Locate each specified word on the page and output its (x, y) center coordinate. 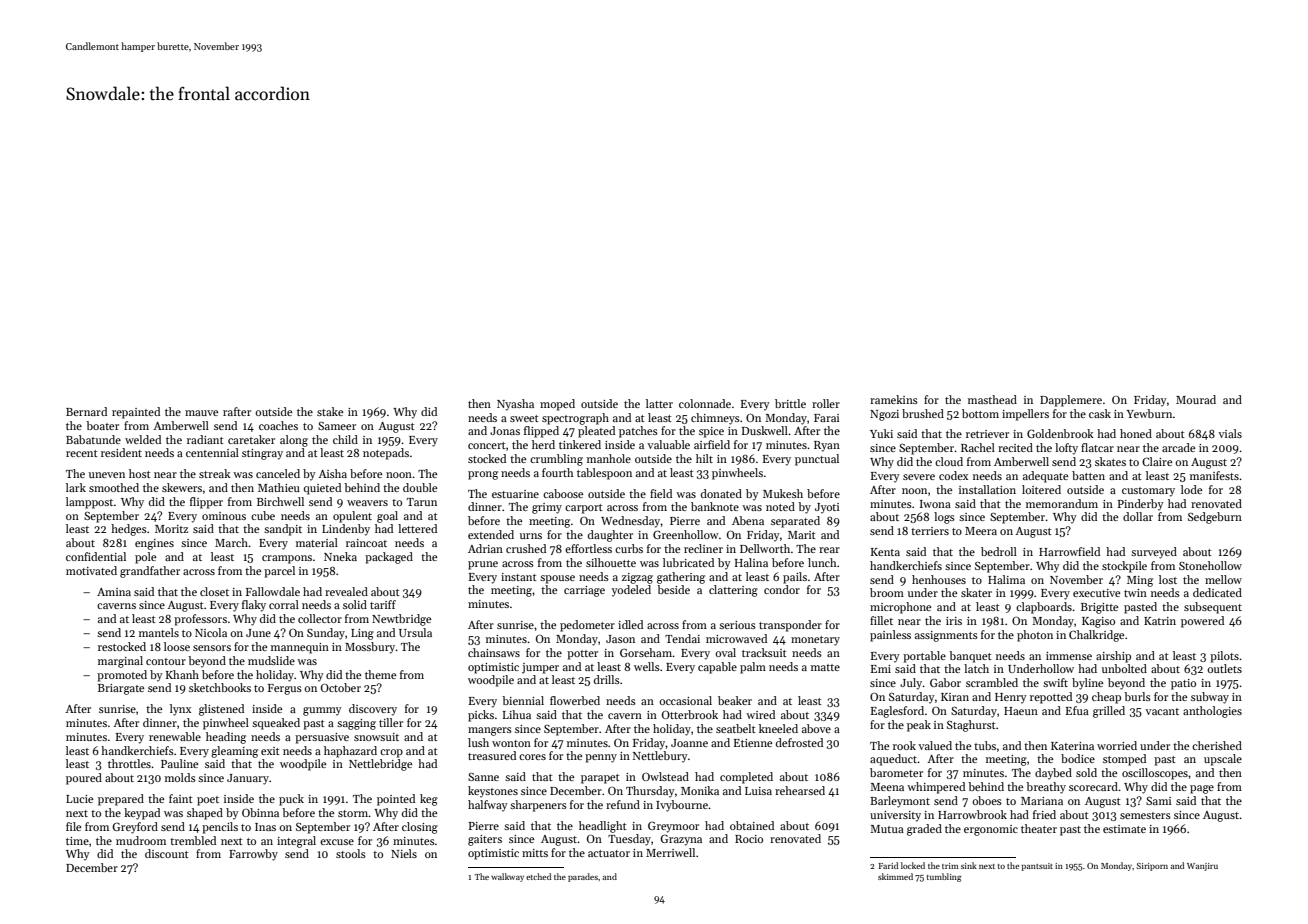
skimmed (895, 876)
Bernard (86, 411)
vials (1230, 433)
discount (167, 853)
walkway (507, 877)
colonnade (705, 403)
